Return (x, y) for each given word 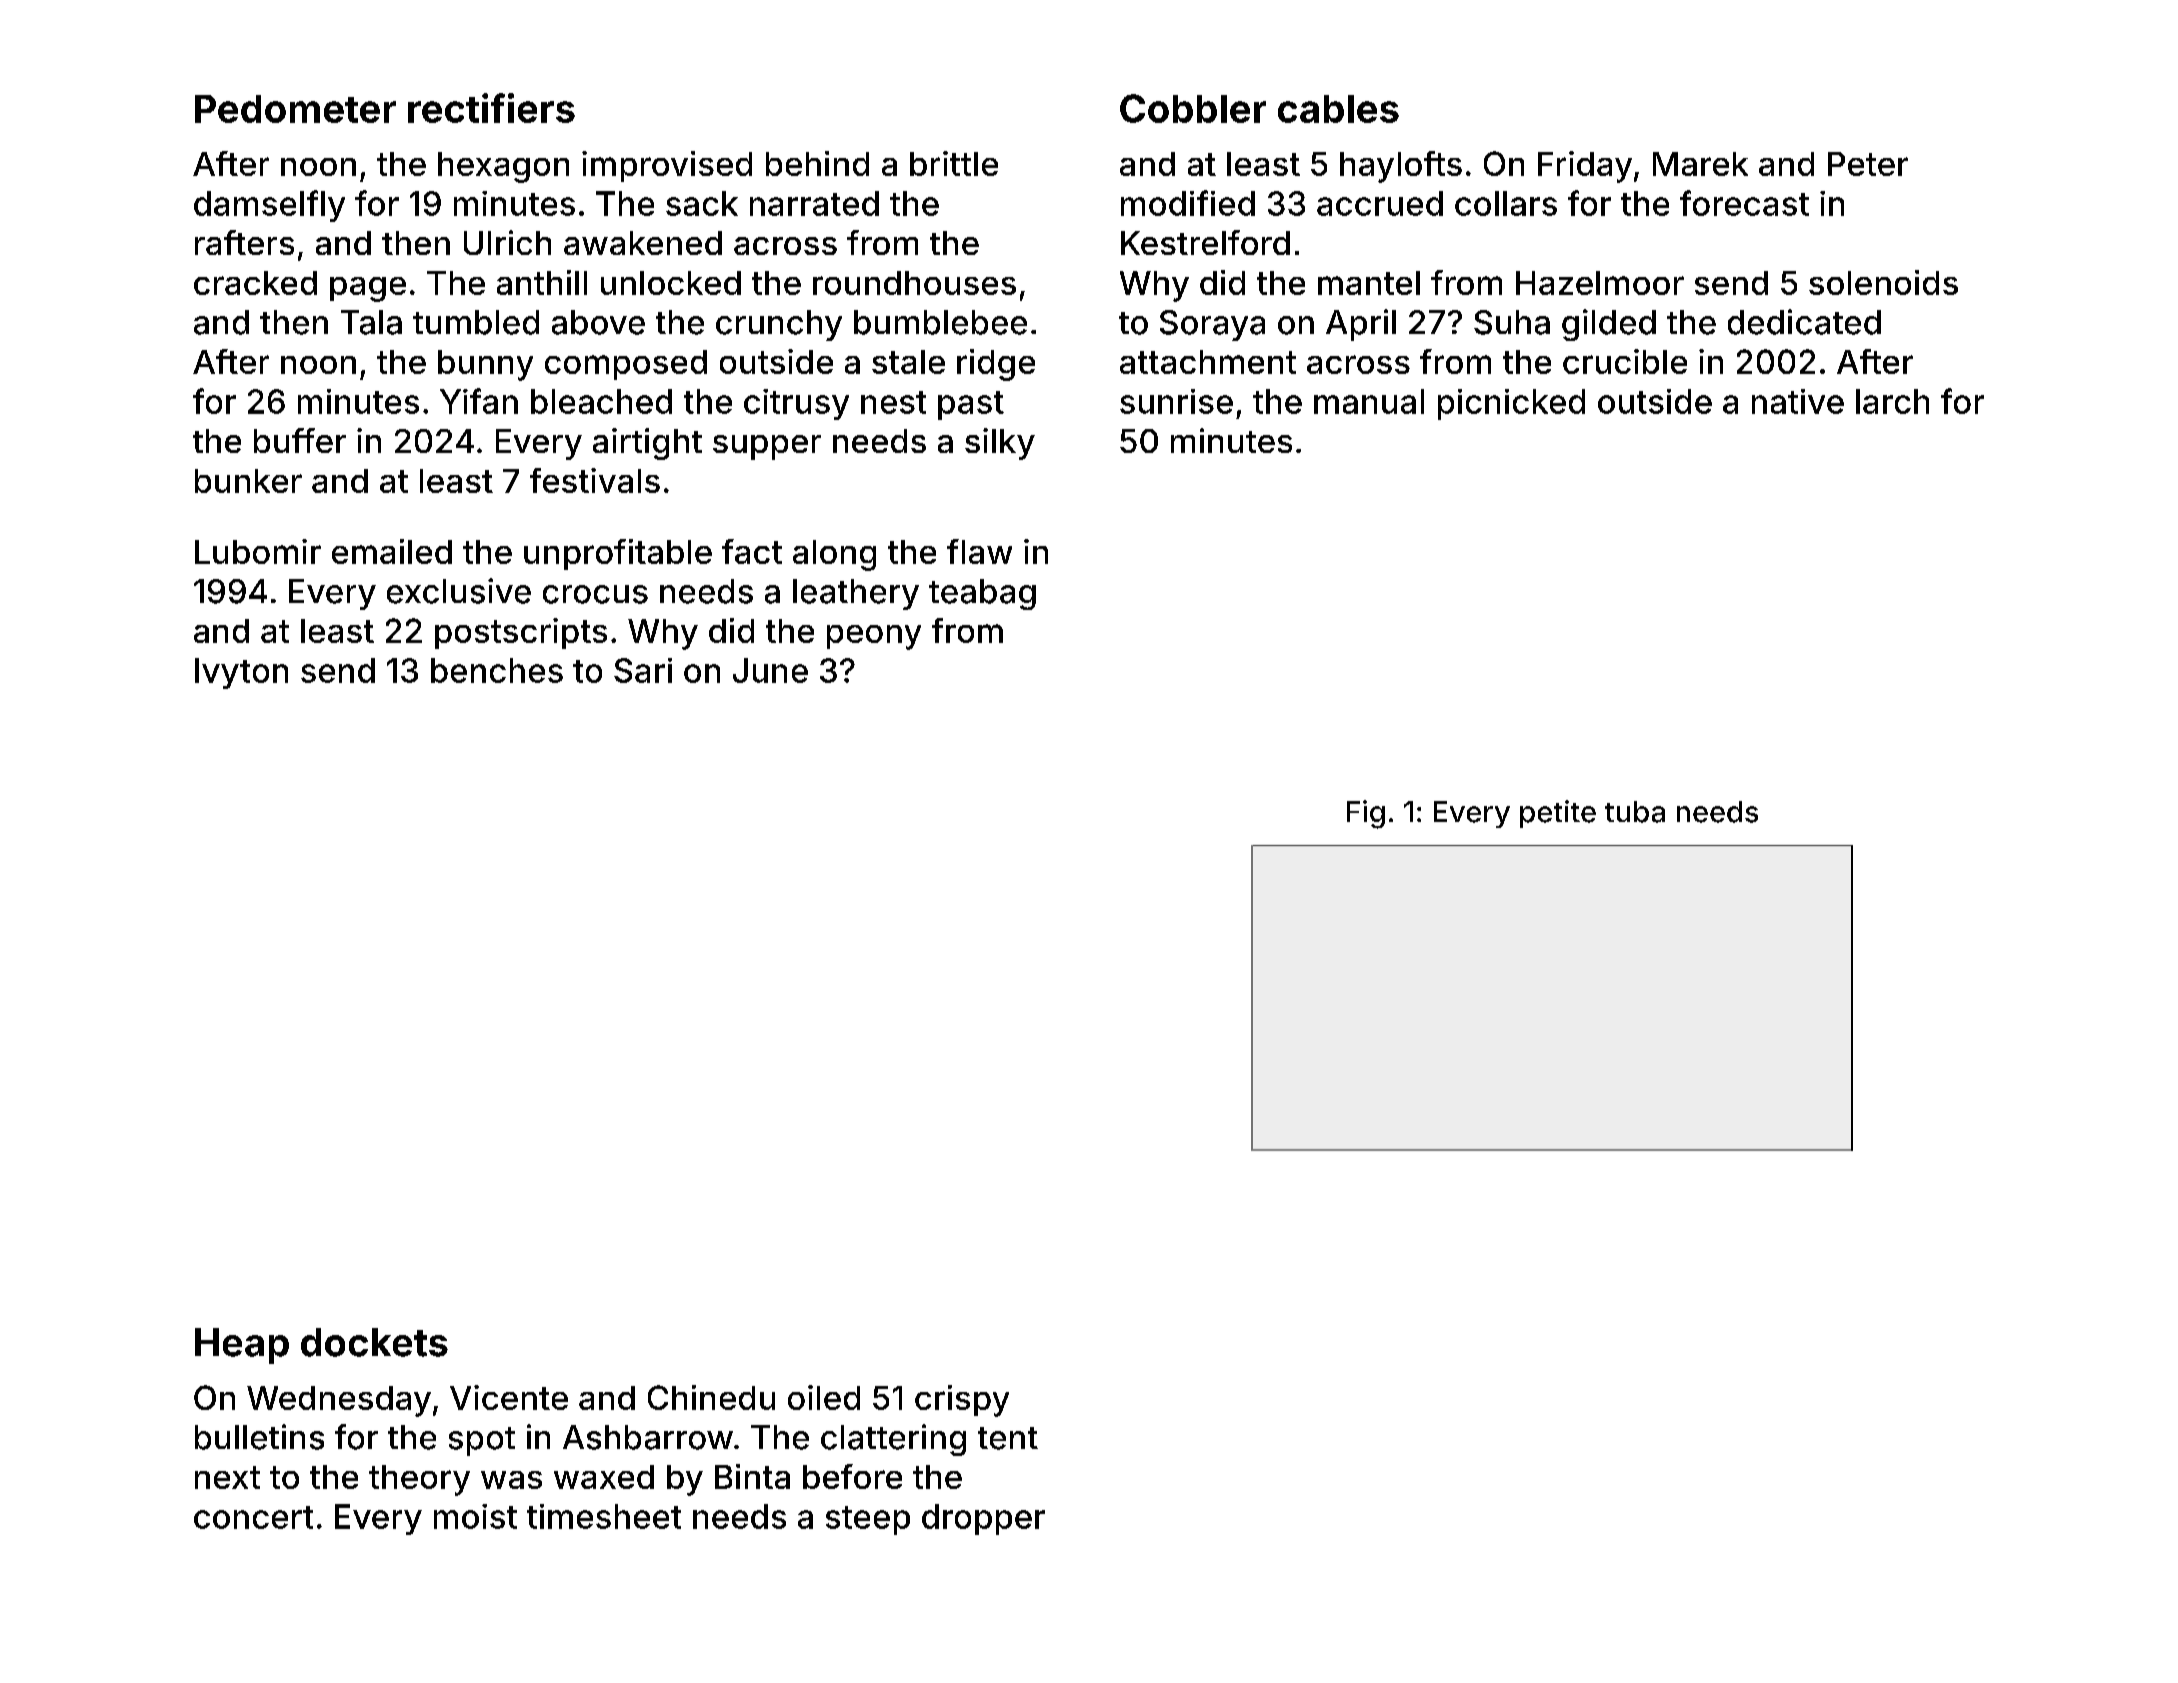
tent (1008, 1438)
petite (1558, 814)
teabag (982, 594)
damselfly (269, 206)
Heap (242, 1346)
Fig (1366, 814)
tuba (1635, 812)
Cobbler (1193, 108)
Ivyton (241, 673)
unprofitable (618, 554)
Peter (1868, 164)
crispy (962, 1401)
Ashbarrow (648, 1437)
